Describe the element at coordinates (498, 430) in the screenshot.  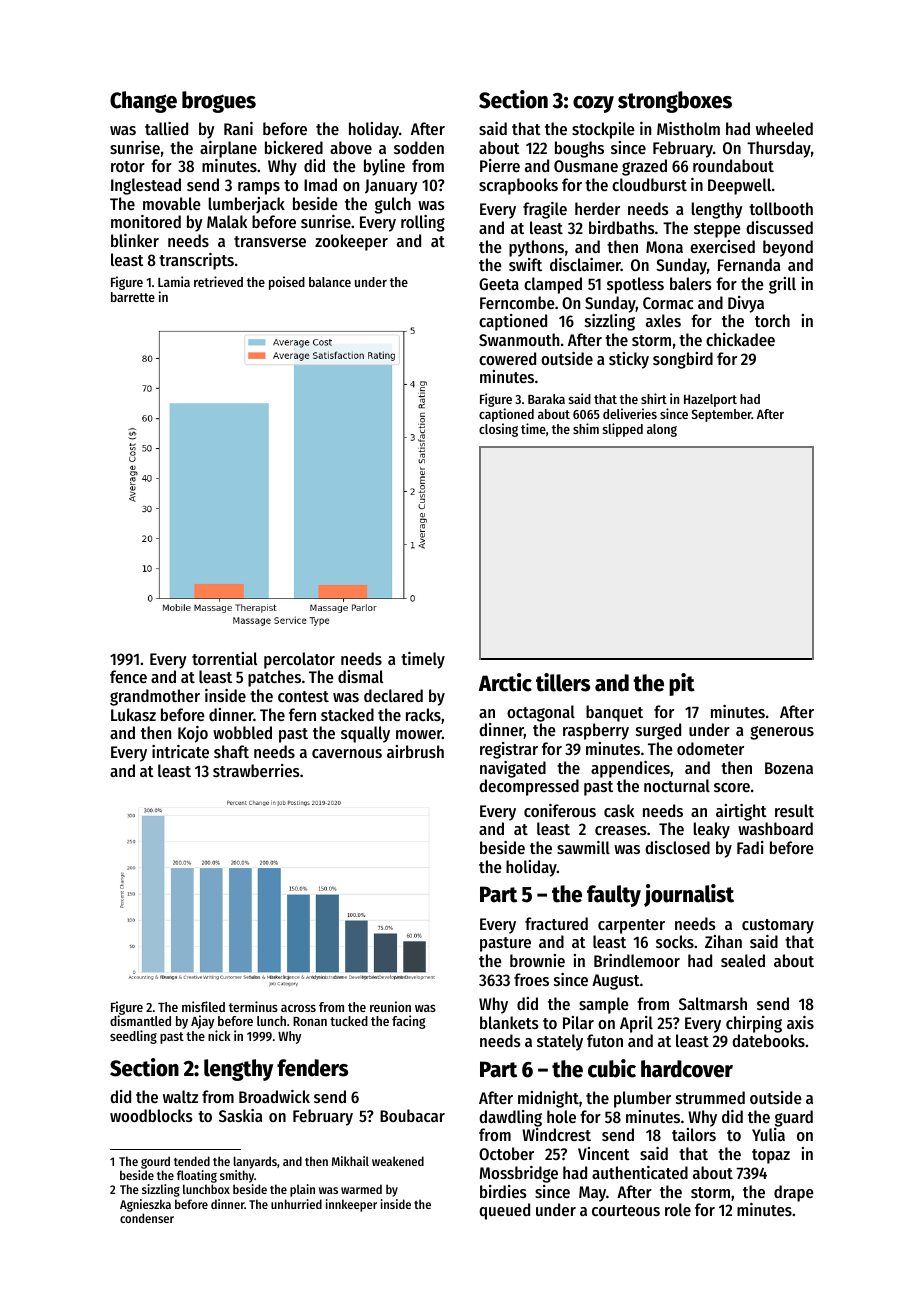
I see `closing` at that location.
